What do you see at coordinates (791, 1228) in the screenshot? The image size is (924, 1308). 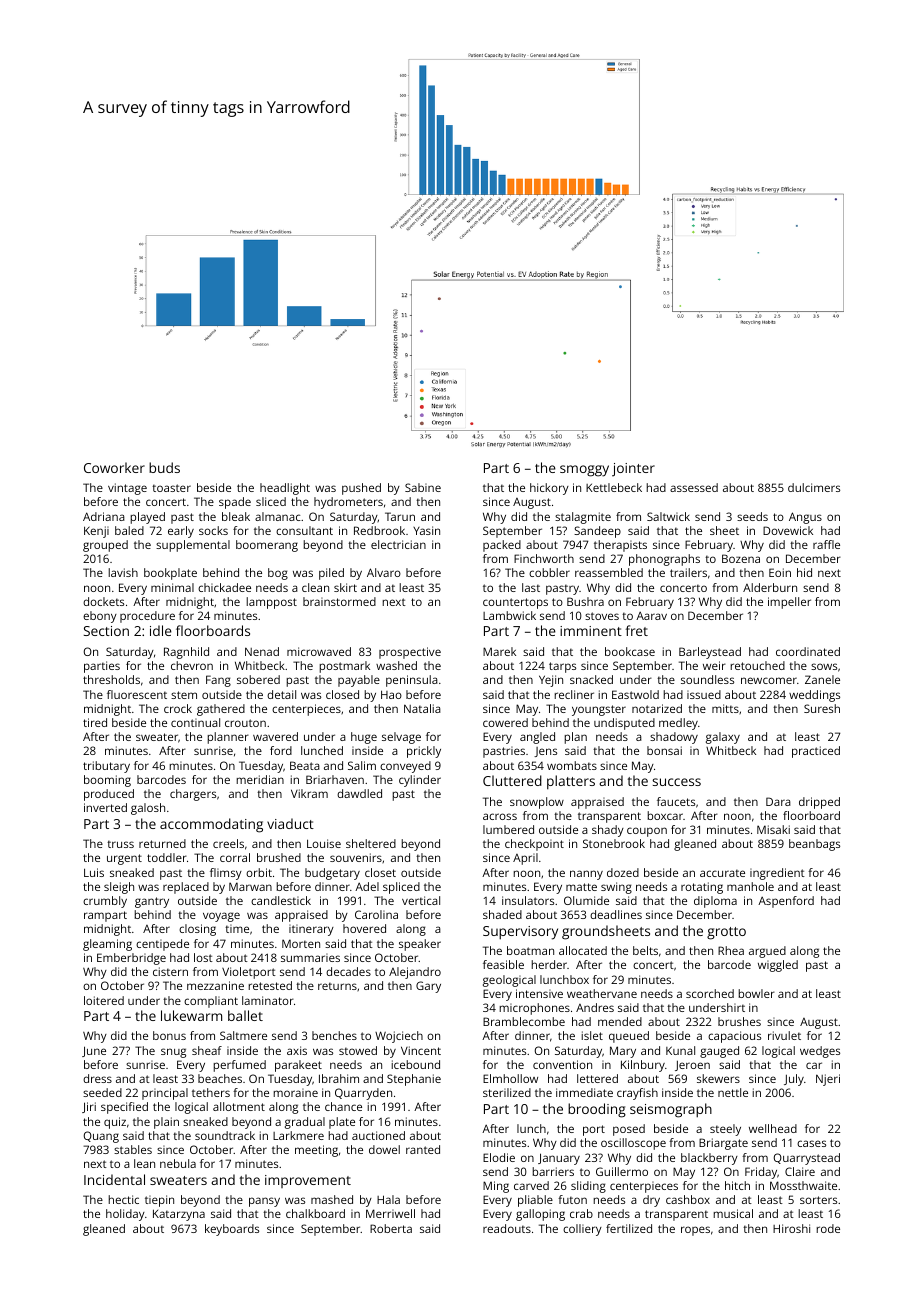 I see `Hiroshi` at bounding box center [791, 1228].
